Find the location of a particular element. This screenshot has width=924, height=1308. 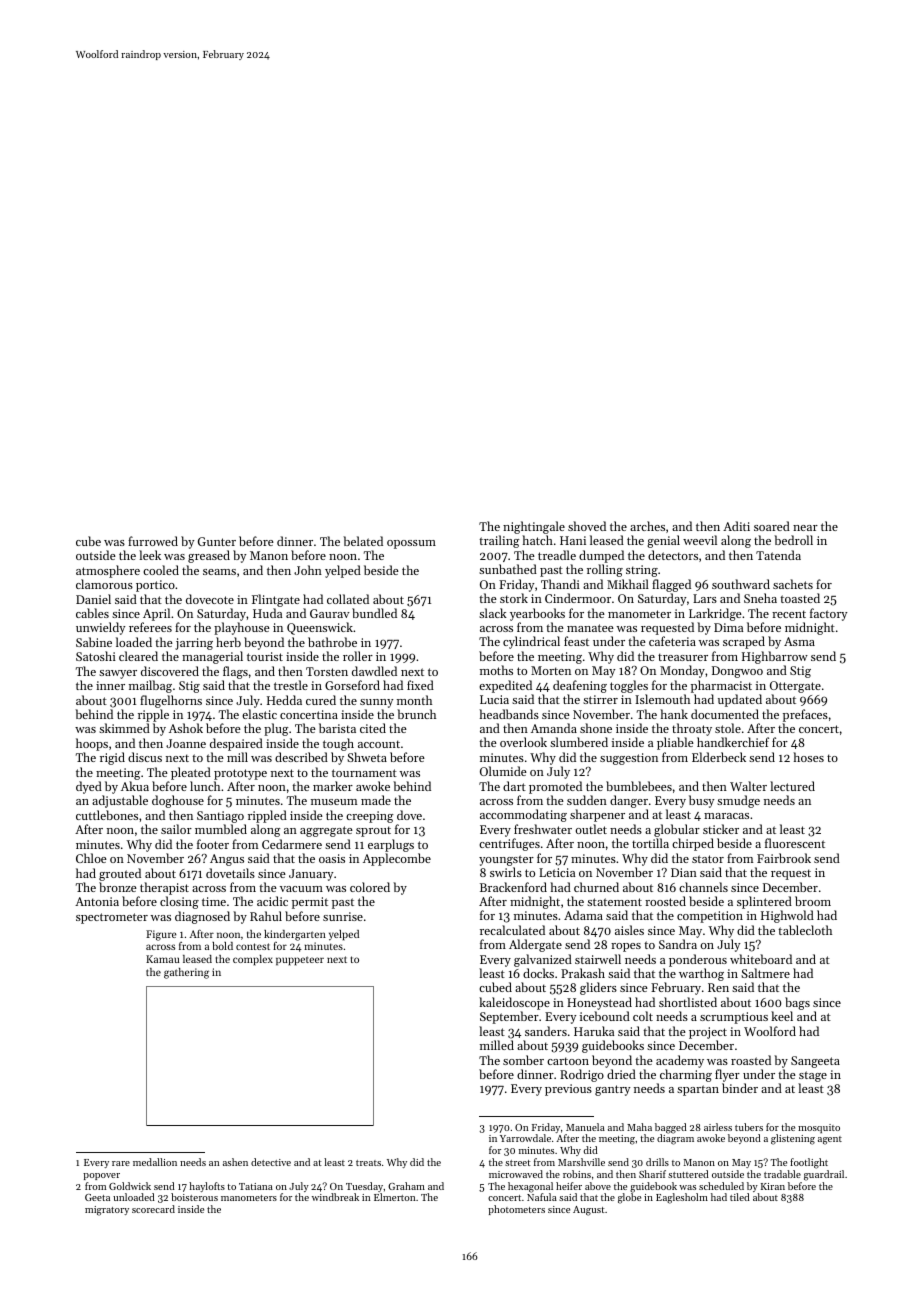

shoved is located at coordinates (587, 526).
